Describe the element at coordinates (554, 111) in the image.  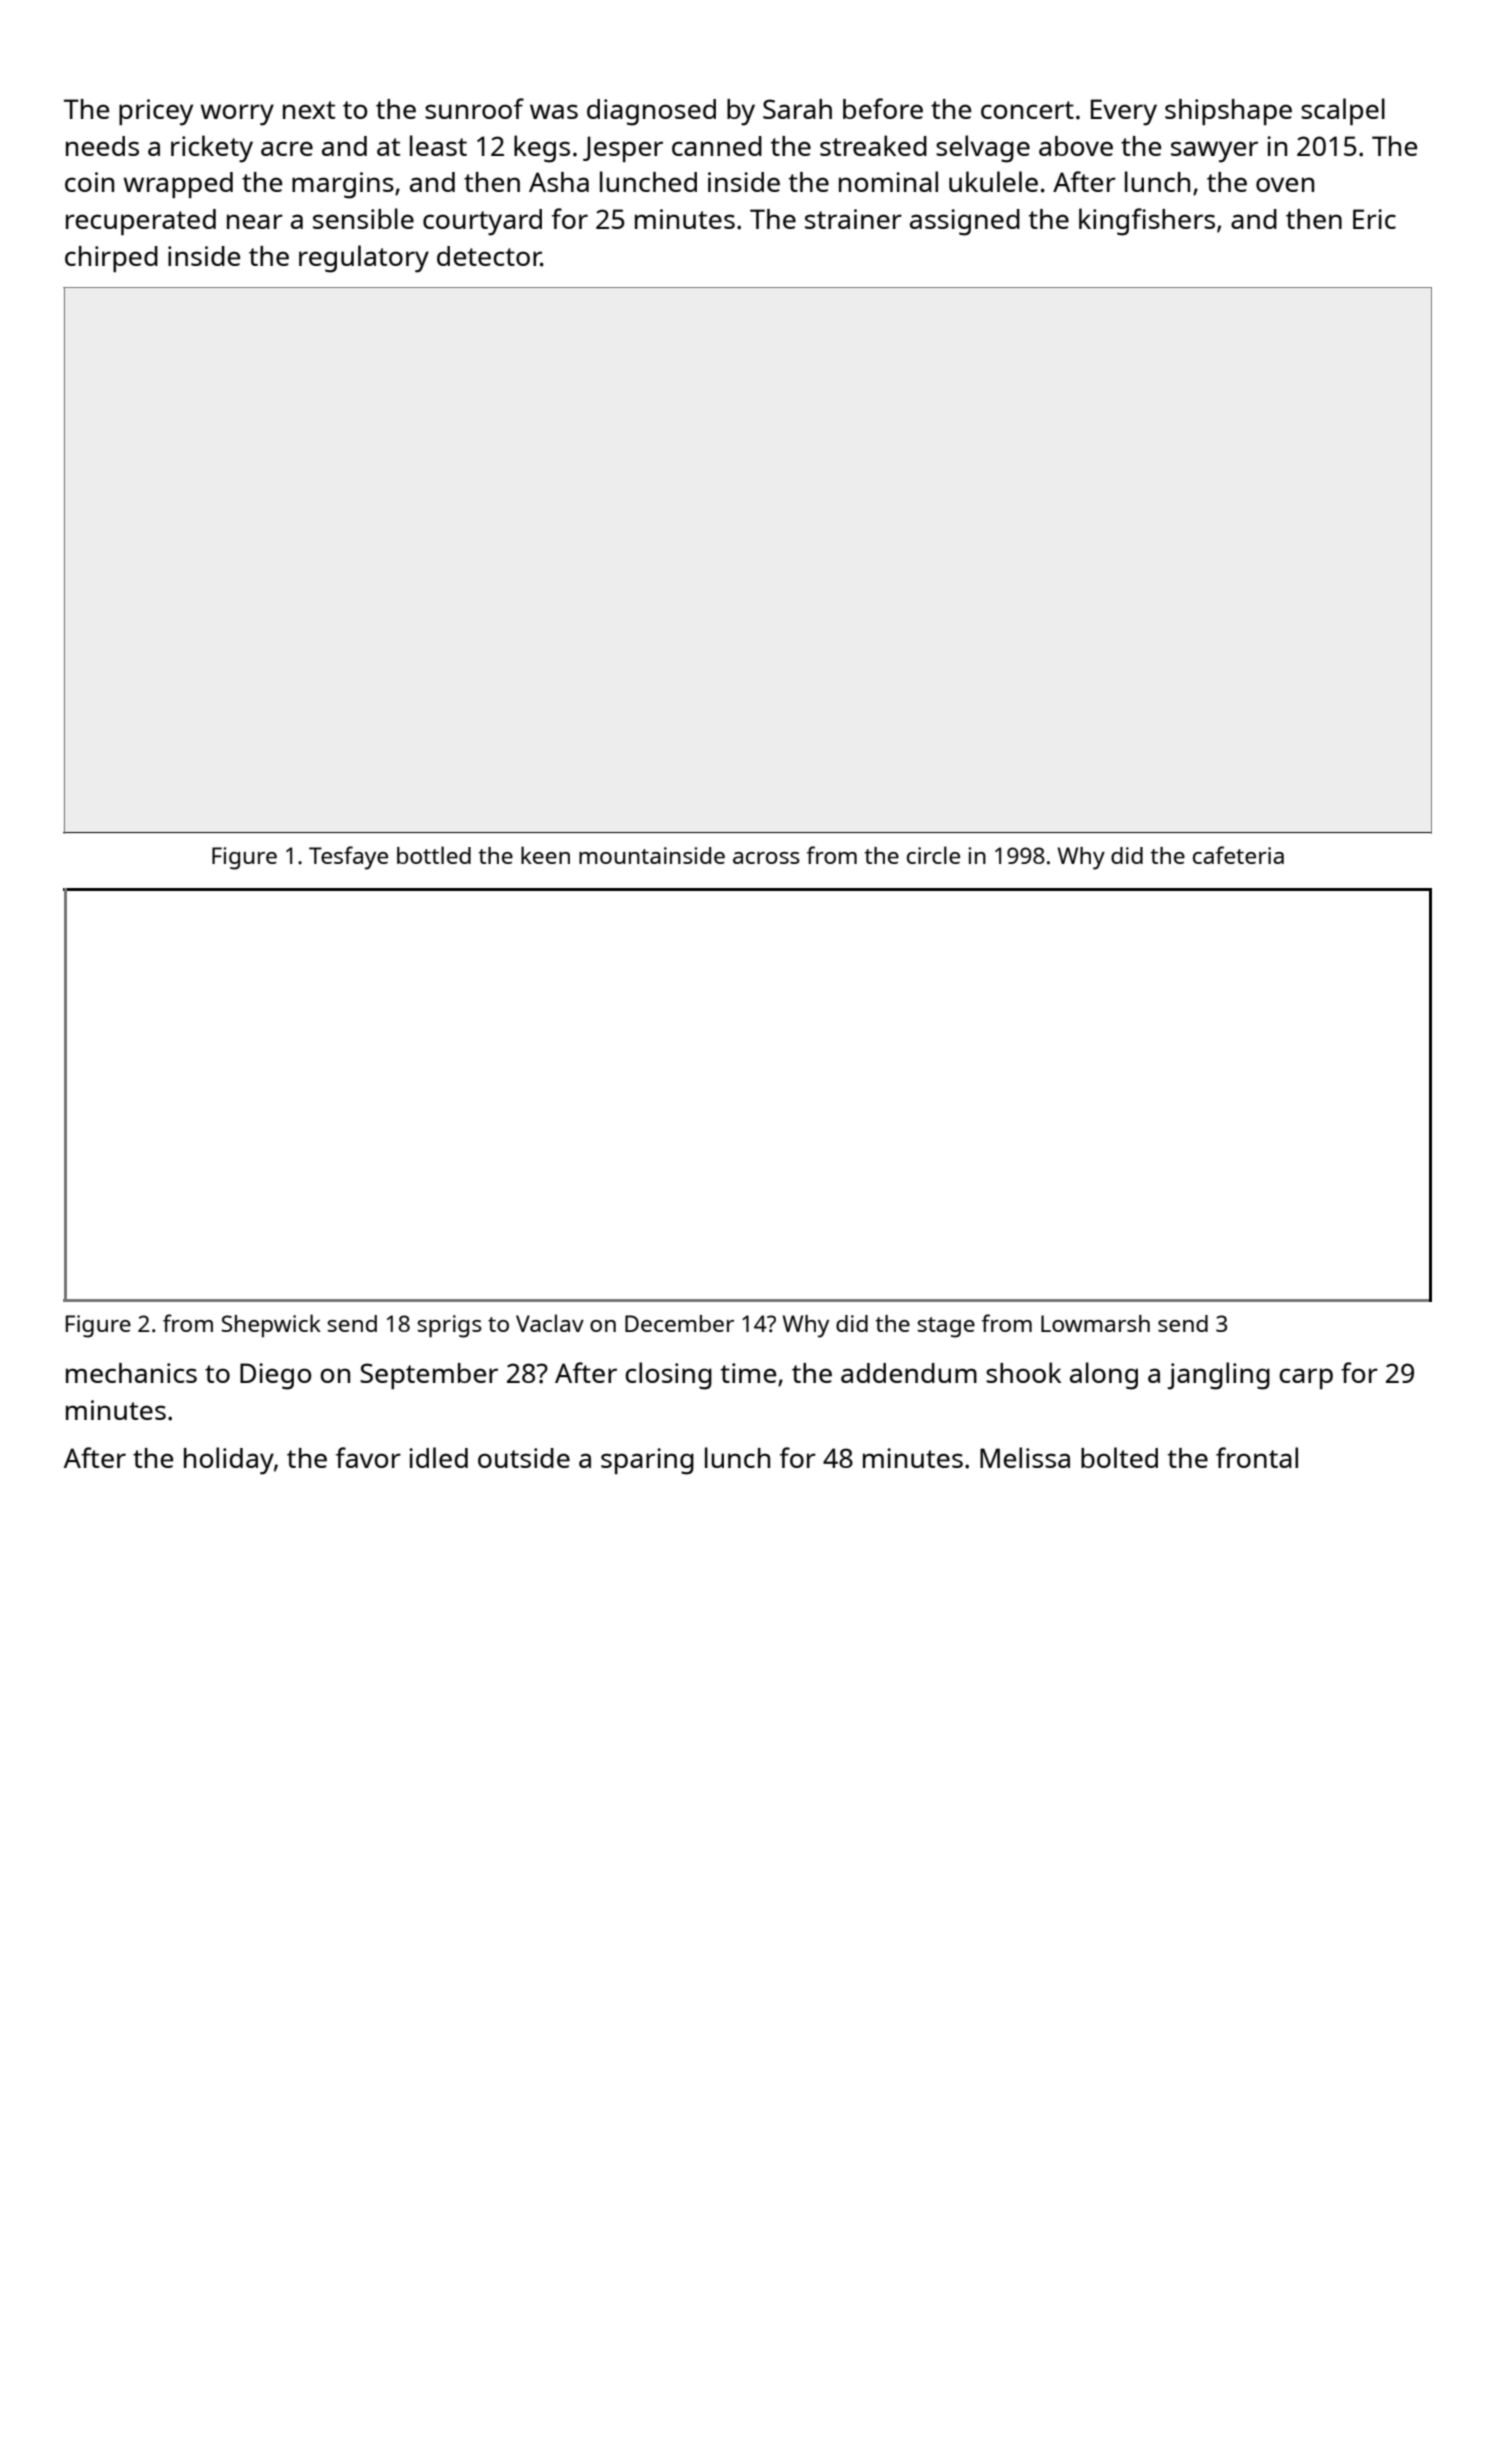
I see `was` at that location.
